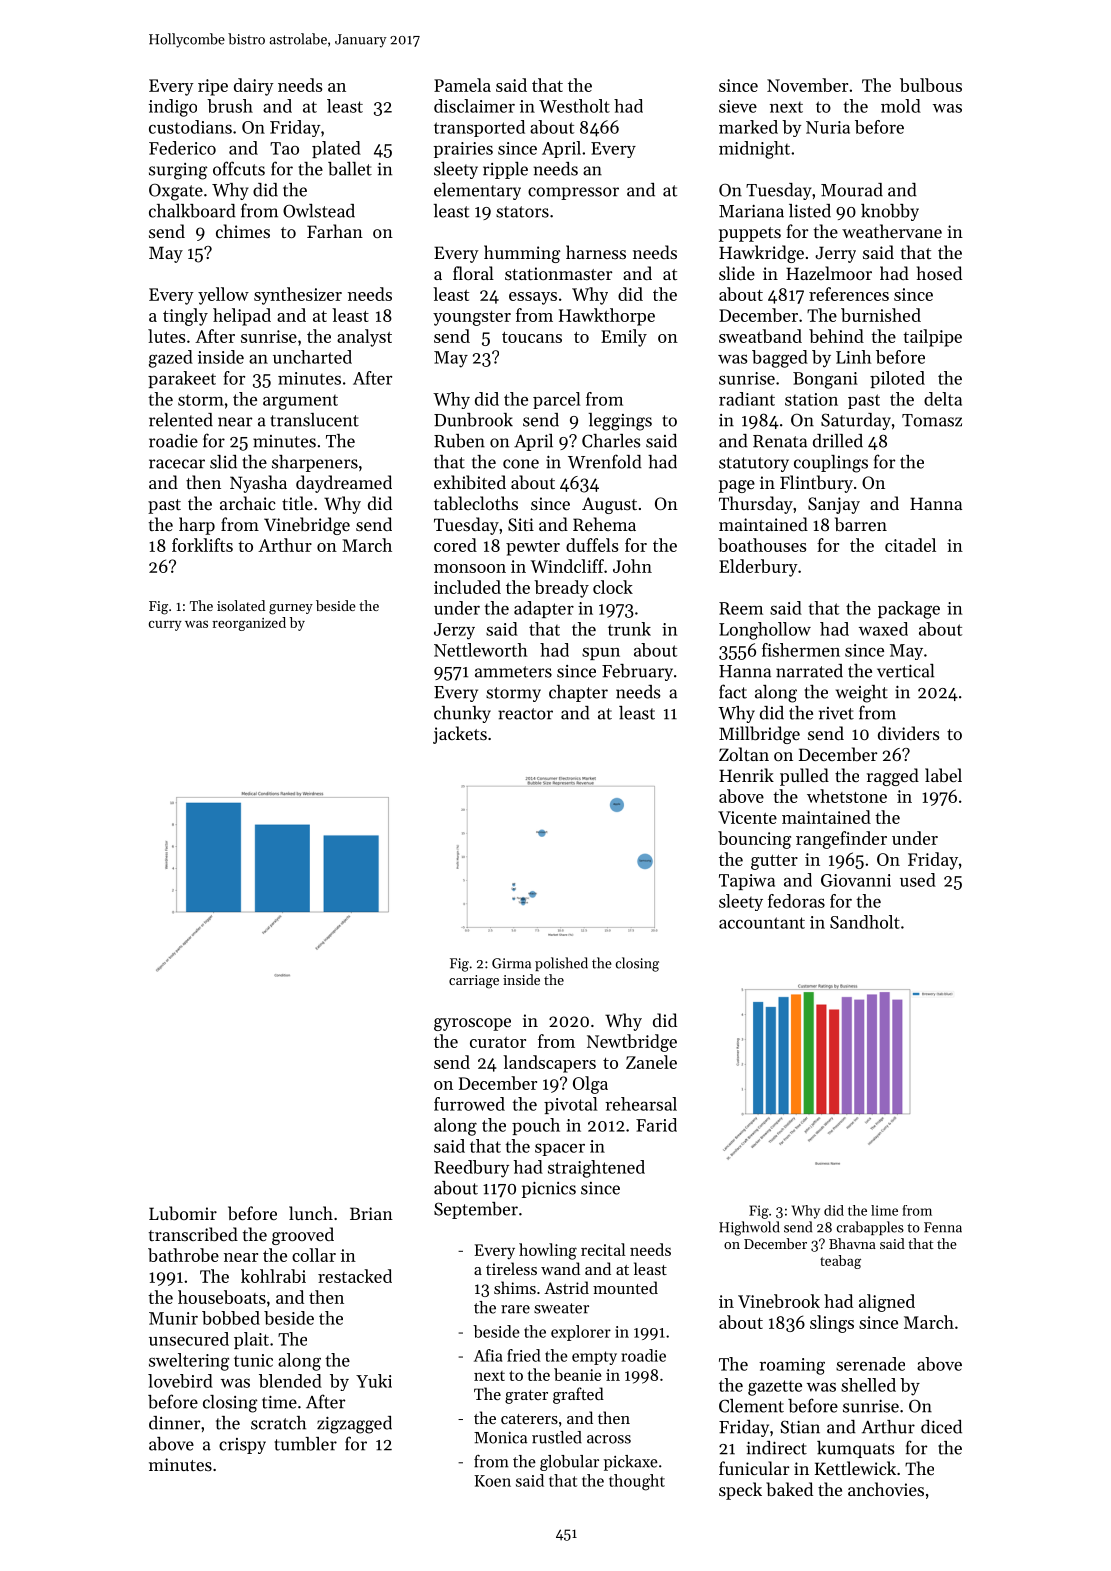 This screenshot has height=1571, width=1111. I want to click on couplings, so click(831, 464).
